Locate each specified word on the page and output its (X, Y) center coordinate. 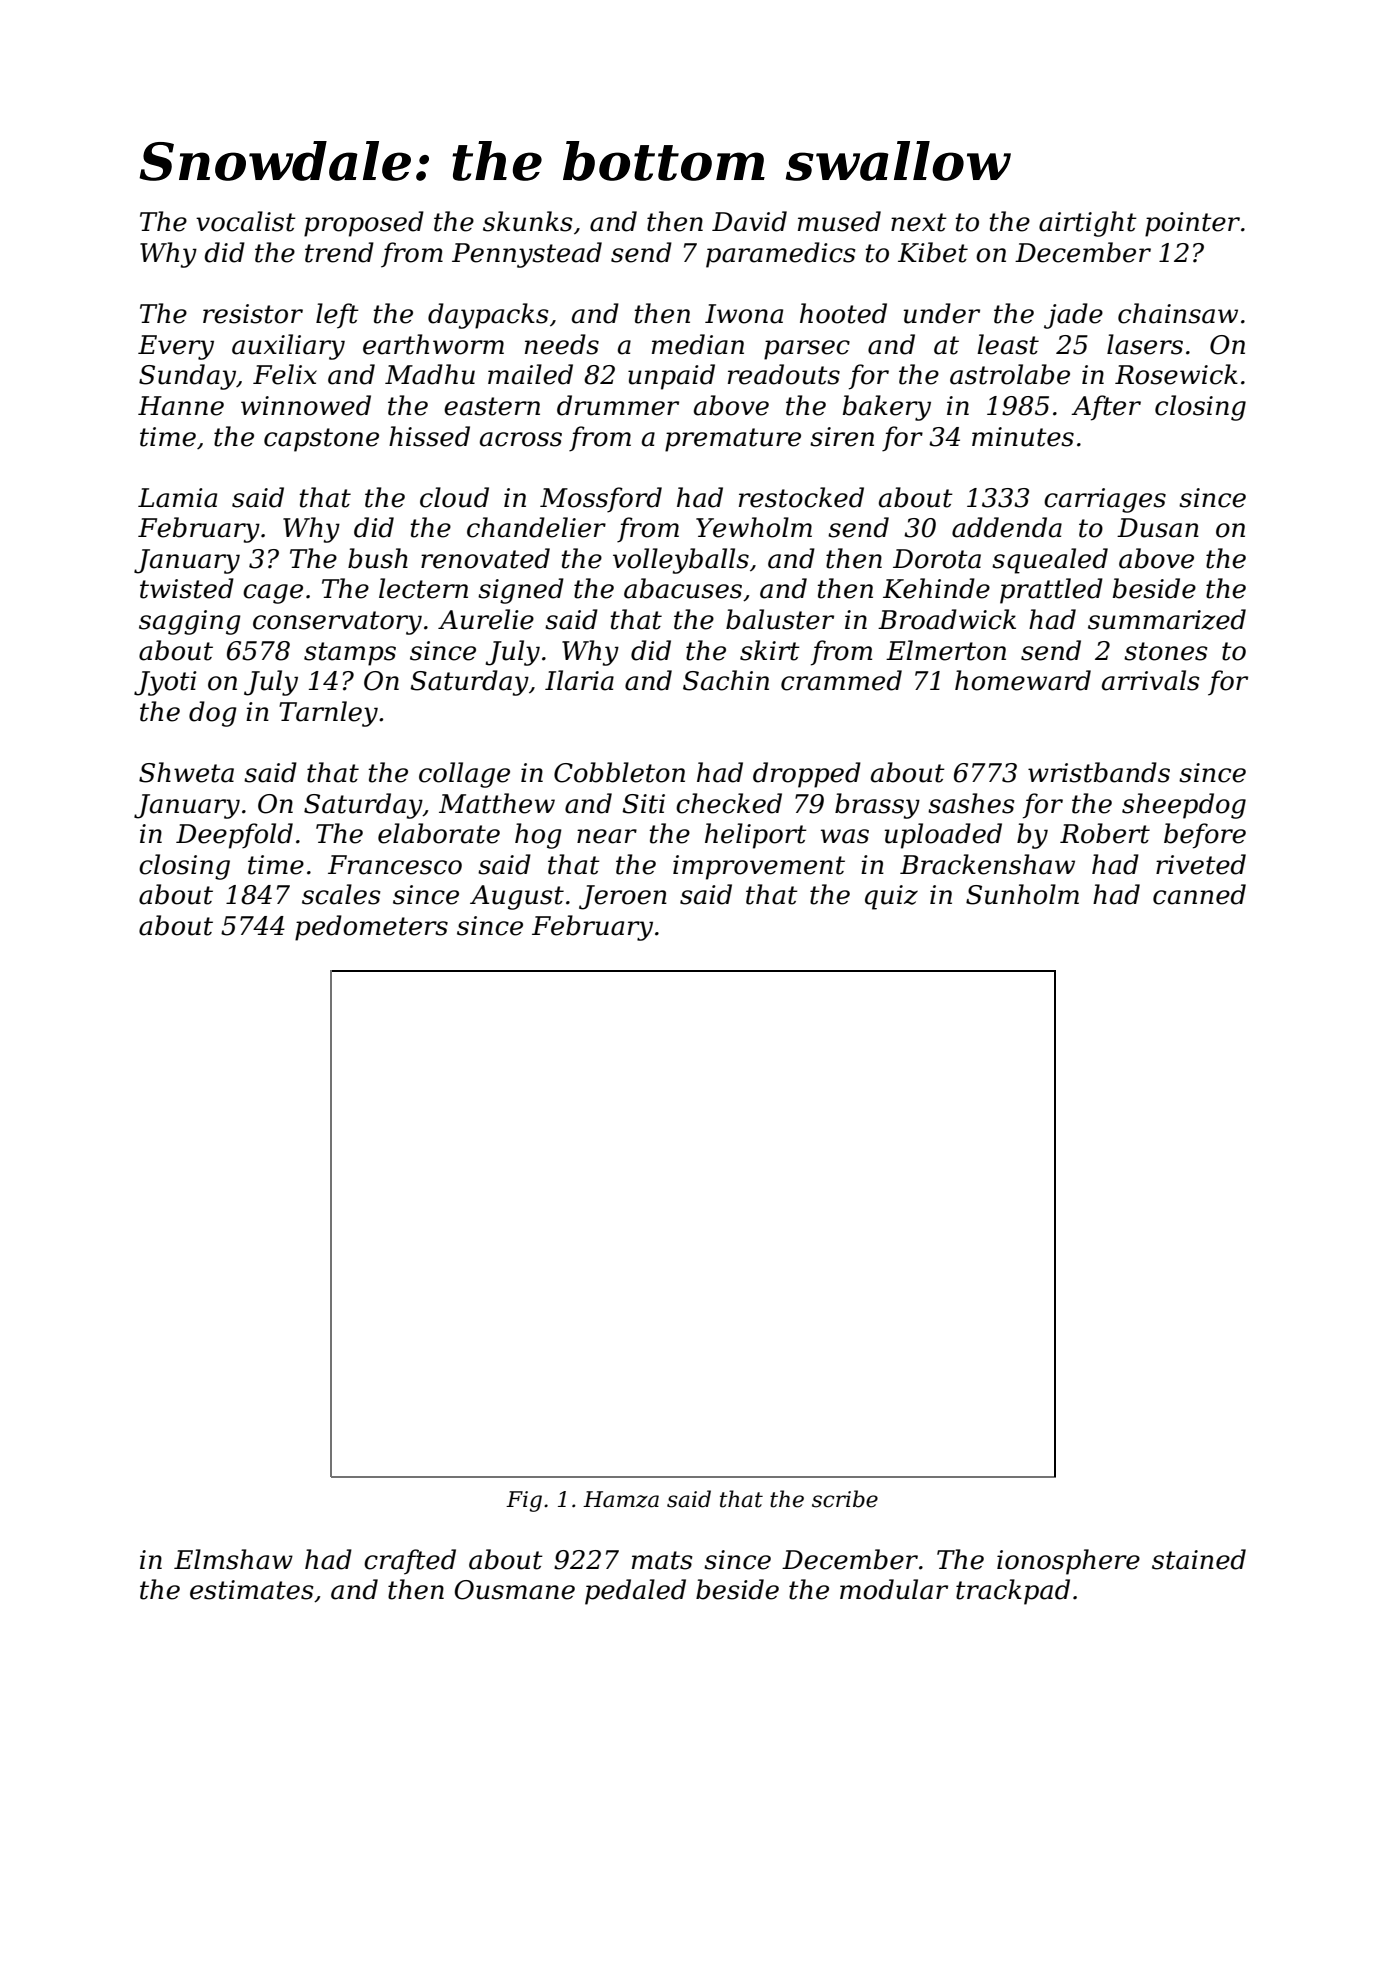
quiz (891, 897)
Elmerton (946, 650)
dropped (807, 775)
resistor (253, 314)
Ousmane (515, 1590)
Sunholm (1022, 894)
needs (562, 344)
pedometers (371, 928)
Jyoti (165, 683)
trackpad (1013, 1592)
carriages (1105, 500)
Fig (524, 1501)
